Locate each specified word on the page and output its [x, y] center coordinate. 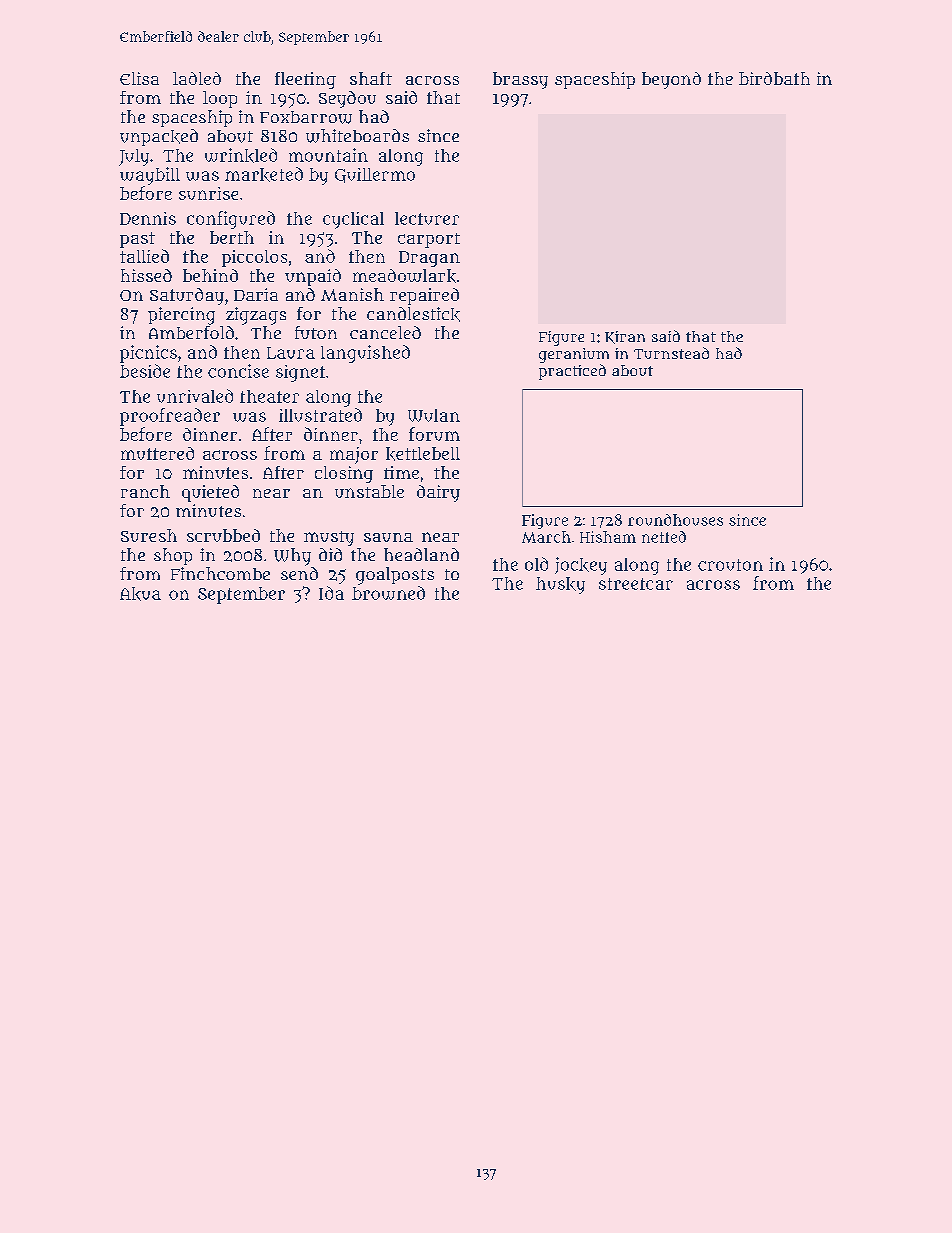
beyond [671, 80]
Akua [140, 594]
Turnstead [671, 353]
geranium [574, 355]
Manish [352, 294]
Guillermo [375, 175]
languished [365, 354]
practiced [572, 372]
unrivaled [195, 396]
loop [220, 99]
